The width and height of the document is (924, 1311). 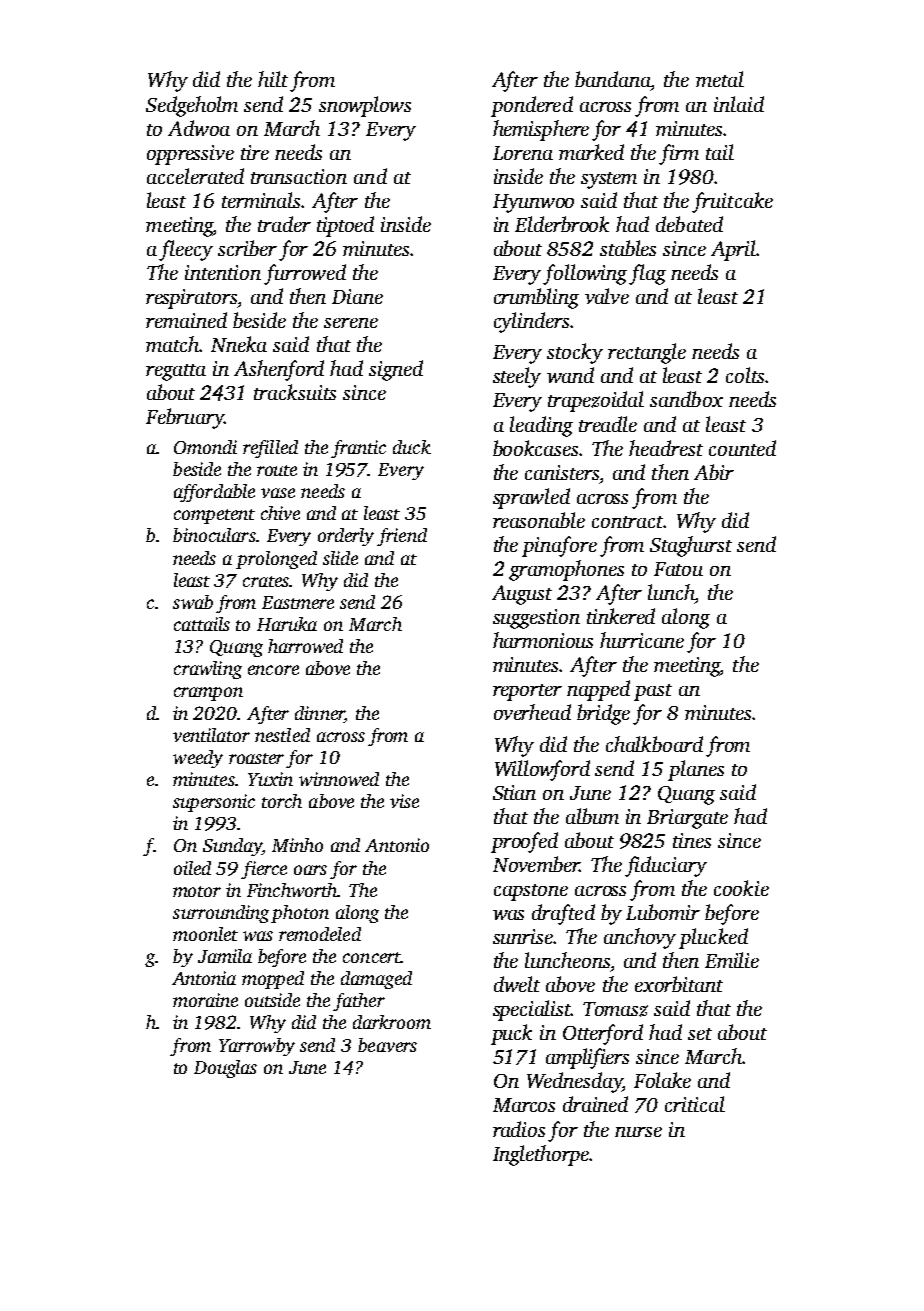 I want to click on slide, so click(x=340, y=558).
